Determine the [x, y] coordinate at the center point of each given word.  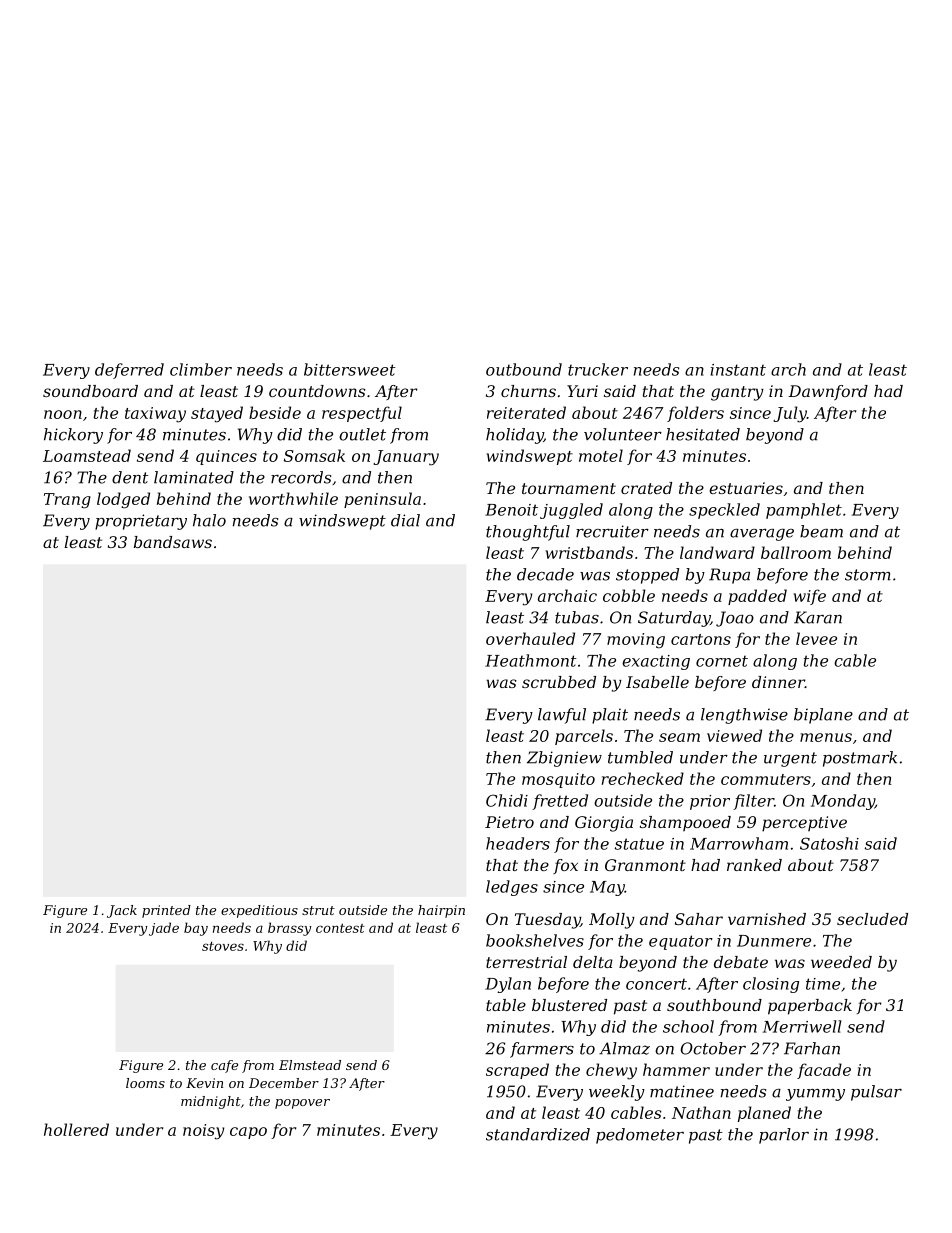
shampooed [685, 823]
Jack [122, 911]
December [284, 1083]
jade [164, 929]
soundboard [90, 391]
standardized [538, 1134]
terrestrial [526, 962]
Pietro [509, 822]
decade [545, 574]
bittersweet [350, 369]
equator [681, 942]
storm [868, 575]
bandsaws [173, 542]
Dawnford [828, 392]
